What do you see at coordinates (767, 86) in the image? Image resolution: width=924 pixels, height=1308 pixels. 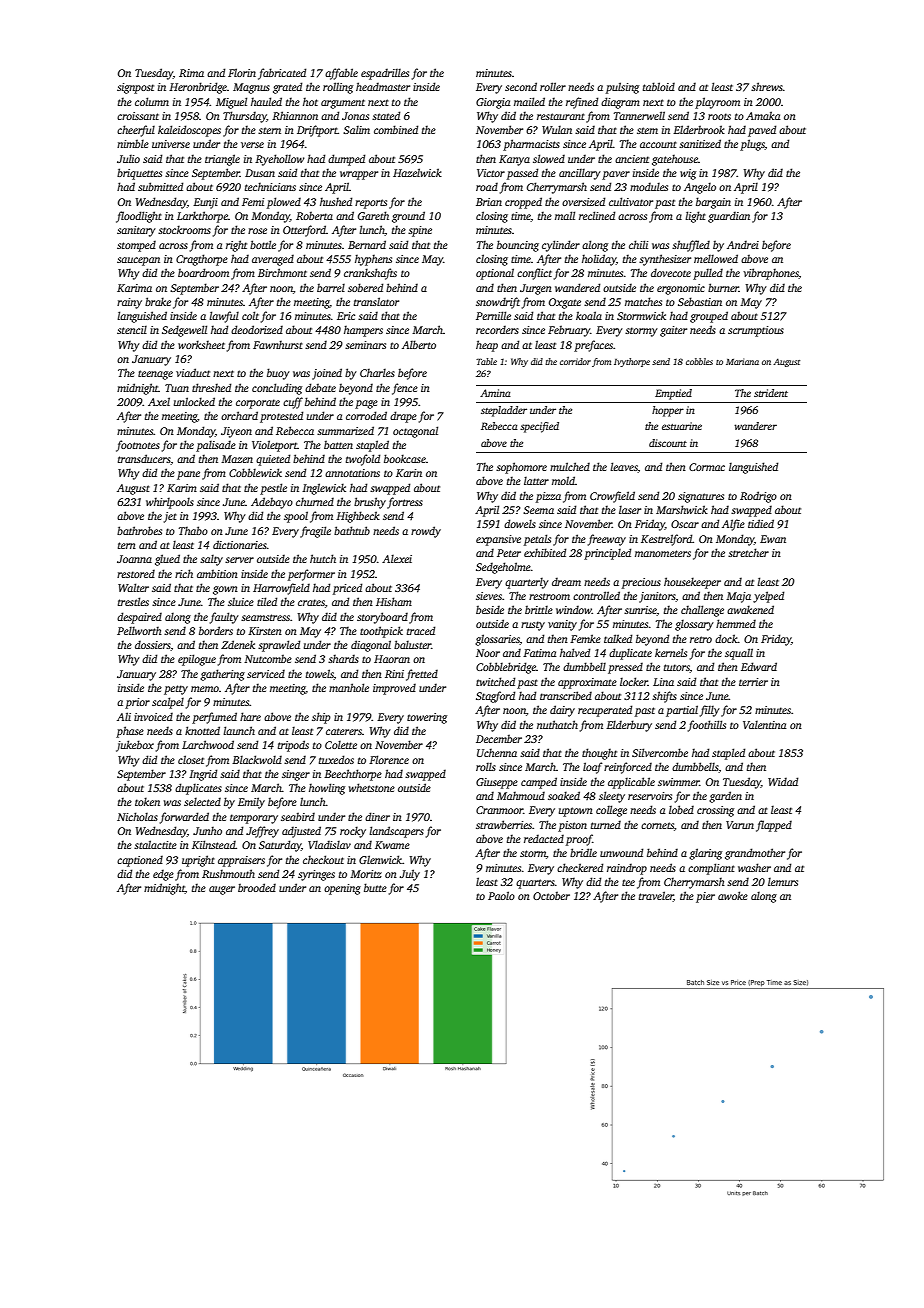 I see `shrews` at bounding box center [767, 86].
